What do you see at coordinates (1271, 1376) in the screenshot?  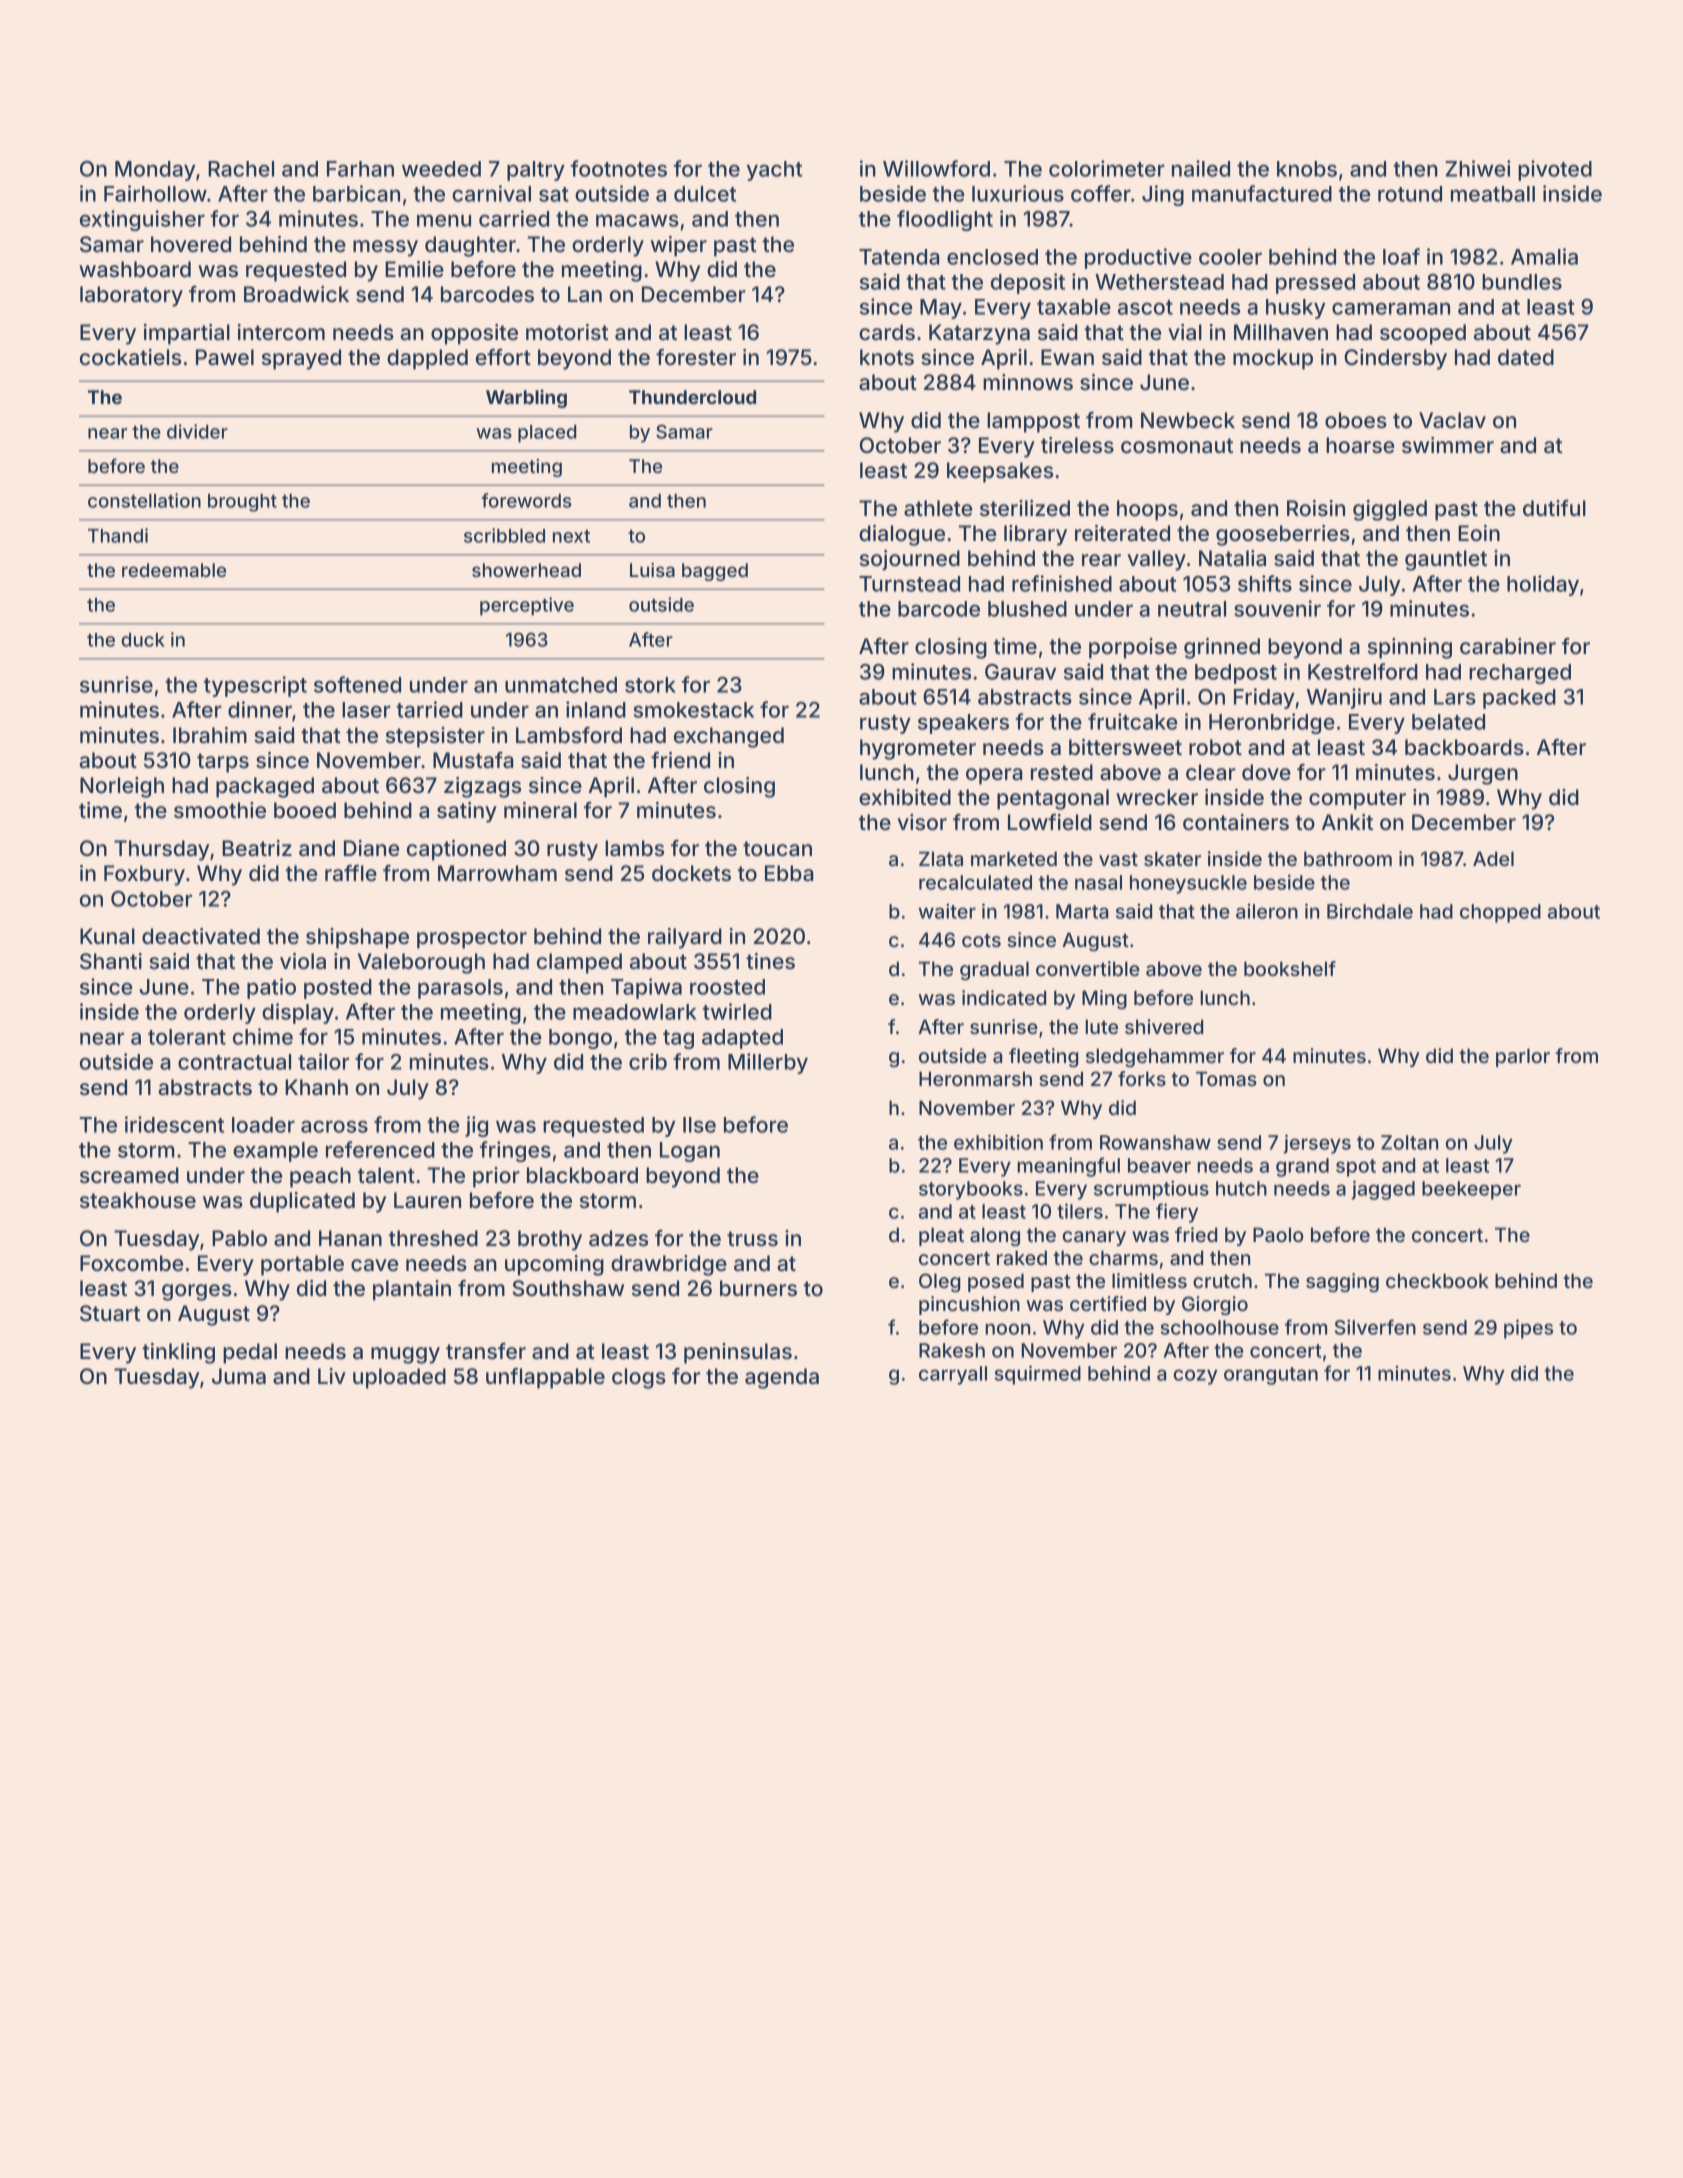 I see `orangutan` at bounding box center [1271, 1376].
